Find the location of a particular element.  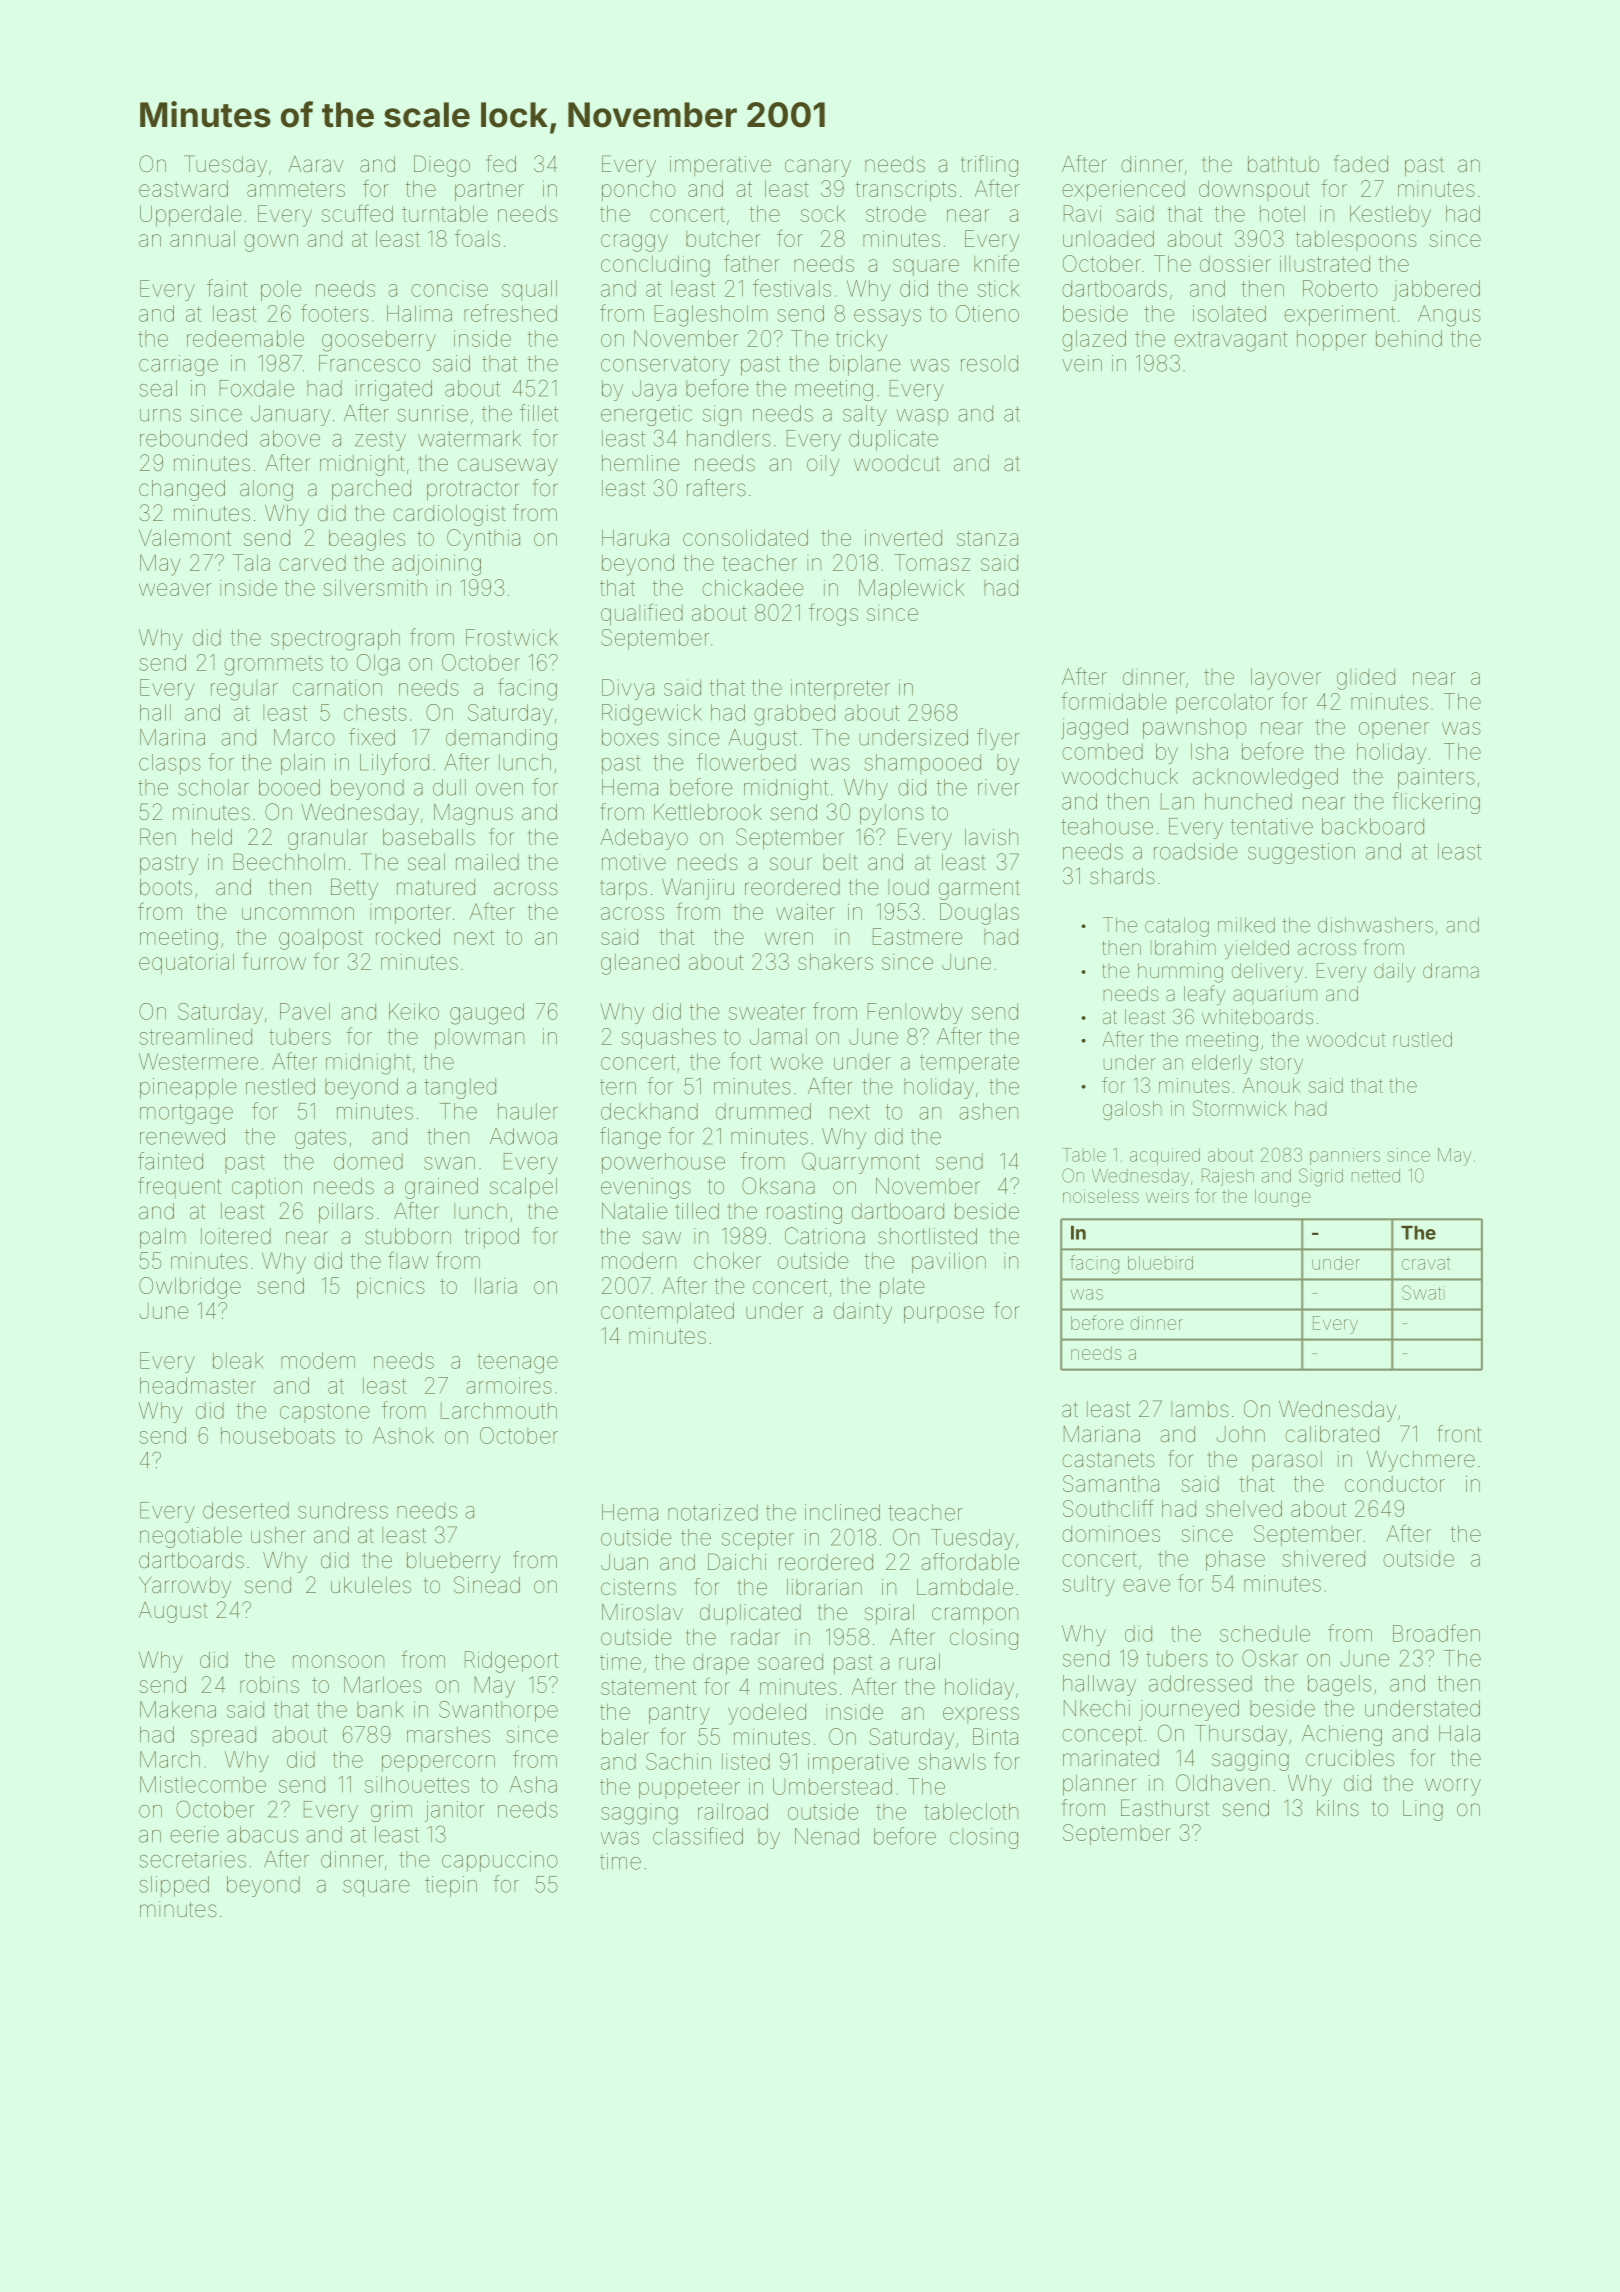

canary is located at coordinates (818, 168).
